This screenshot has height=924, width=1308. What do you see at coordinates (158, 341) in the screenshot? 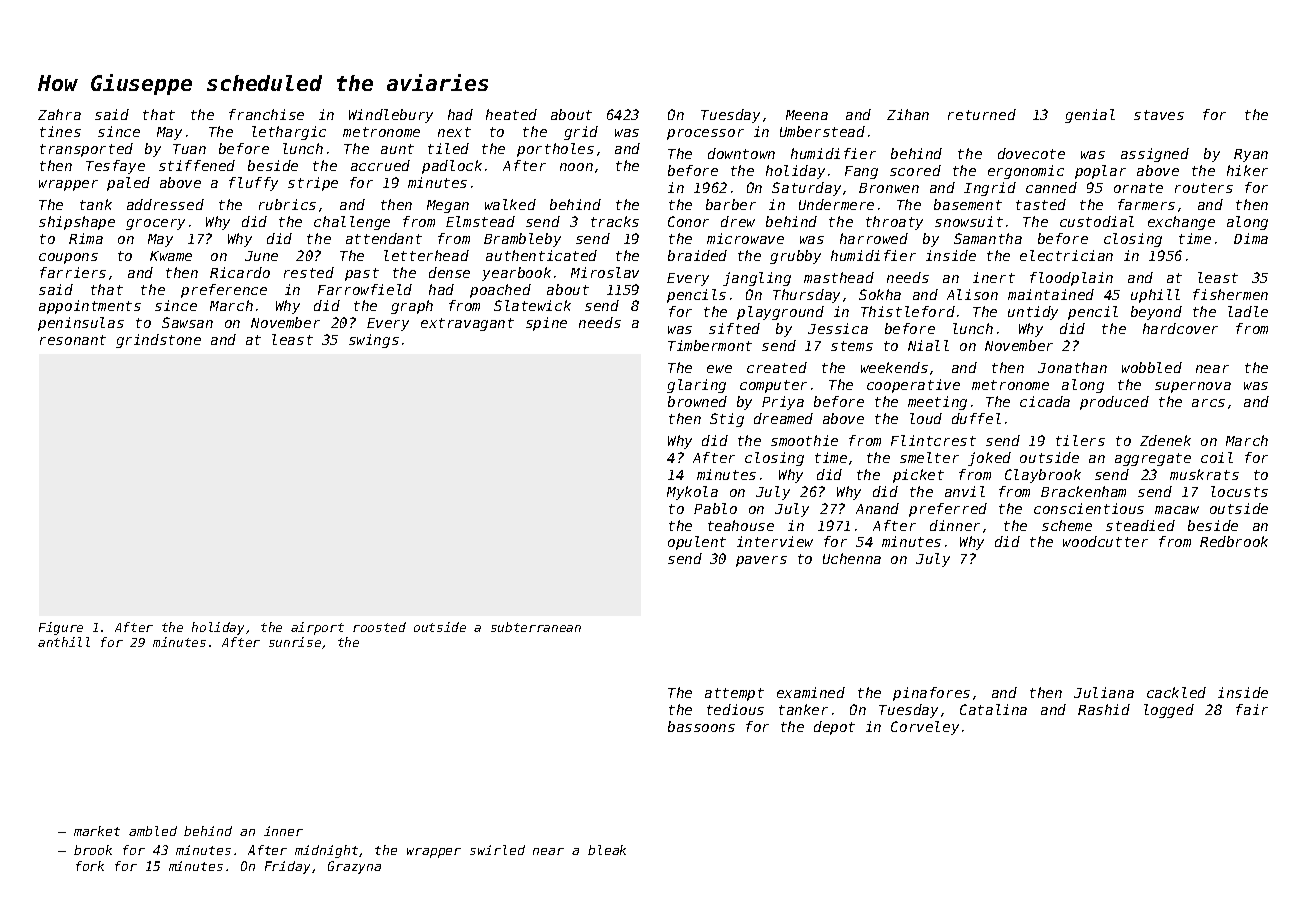
I see `grindstone` at bounding box center [158, 341].
